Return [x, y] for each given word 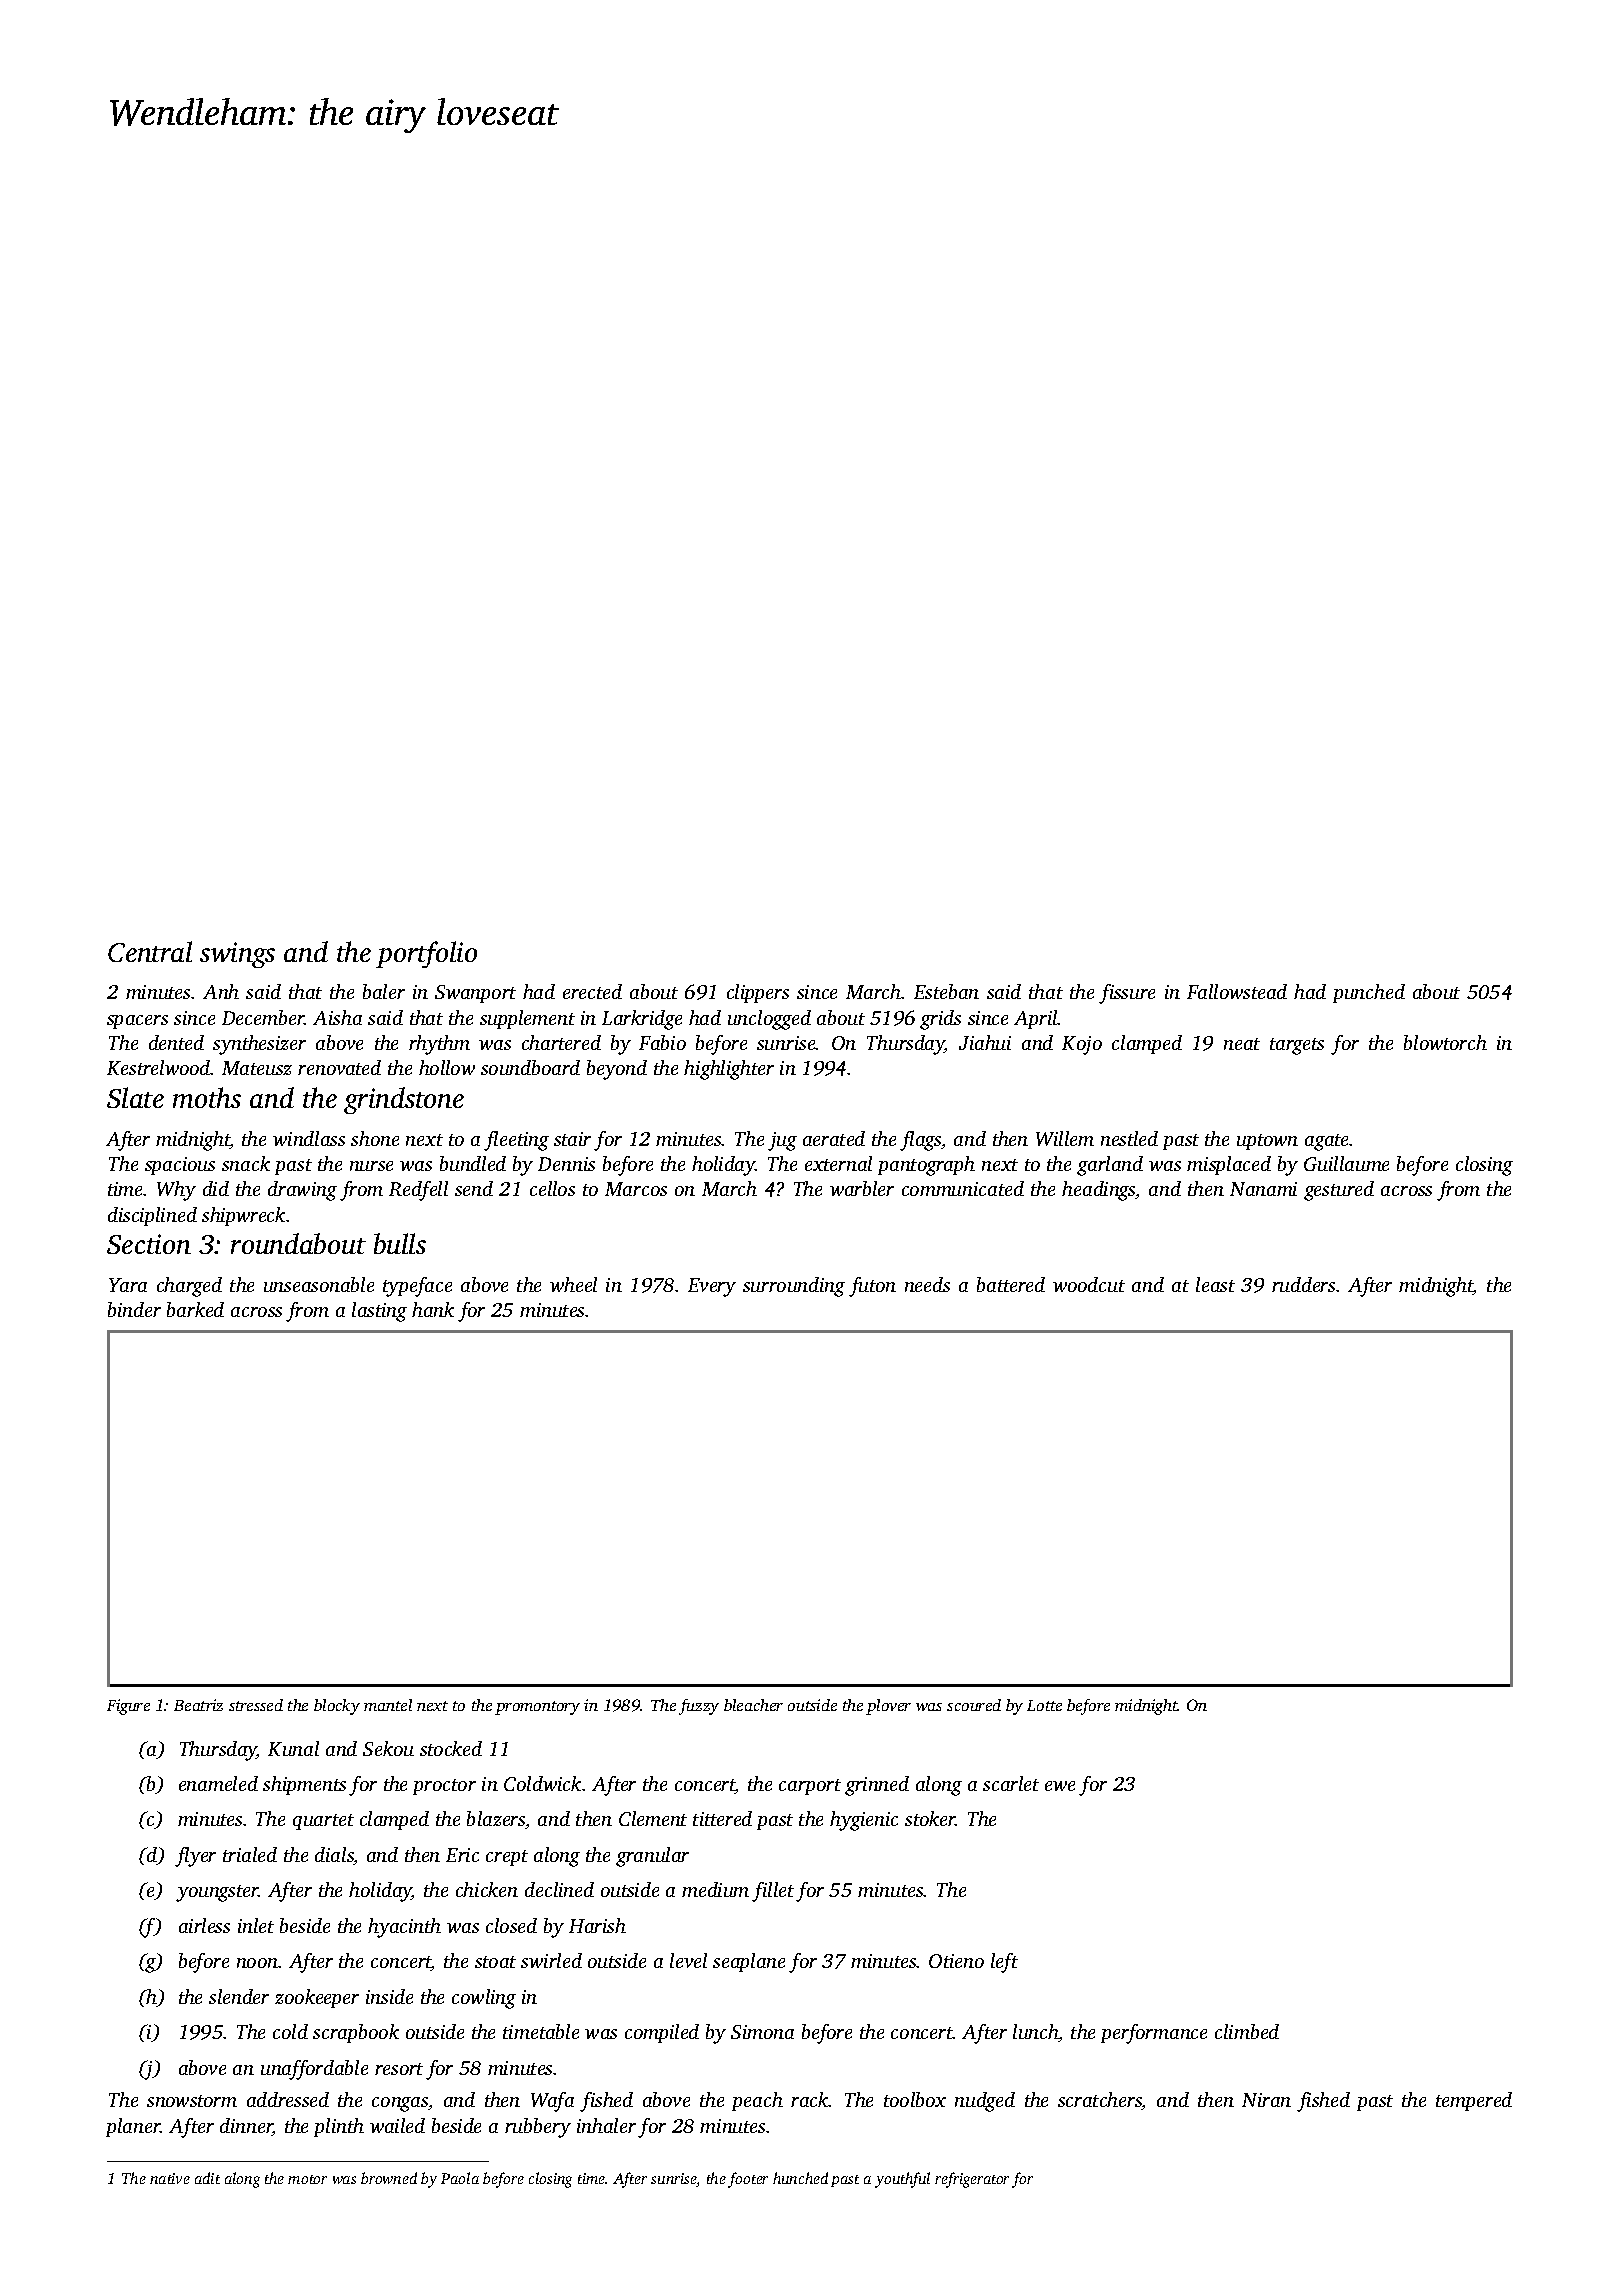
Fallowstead [1237, 991]
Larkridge [642, 1020]
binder [134, 1309]
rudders [1303, 1284]
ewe [1060, 1786]
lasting [379, 1312]
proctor [444, 1787]
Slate [135, 1097]
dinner [246, 2127]
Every [712, 1287]
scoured [974, 1705]
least [1215, 1284]
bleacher [753, 1705]
